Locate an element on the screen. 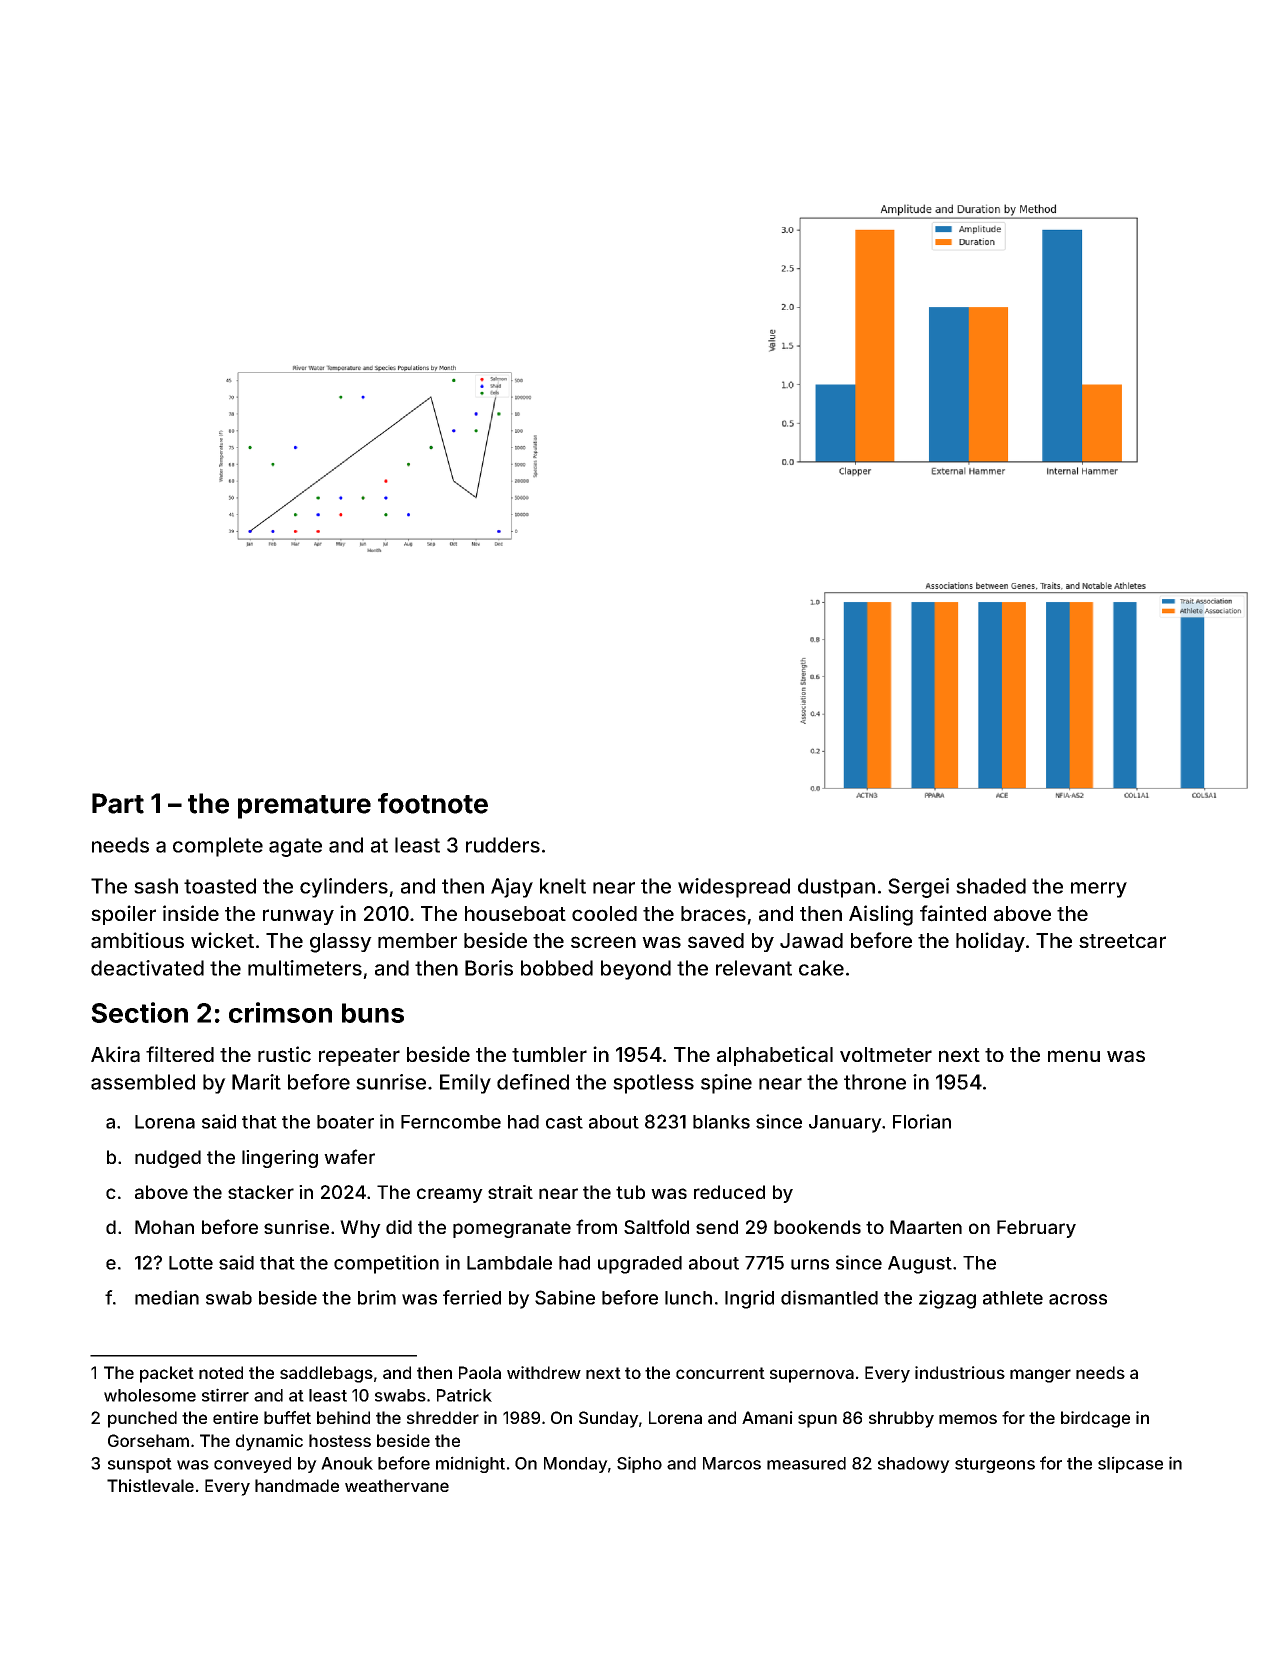  cake is located at coordinates (821, 968).
